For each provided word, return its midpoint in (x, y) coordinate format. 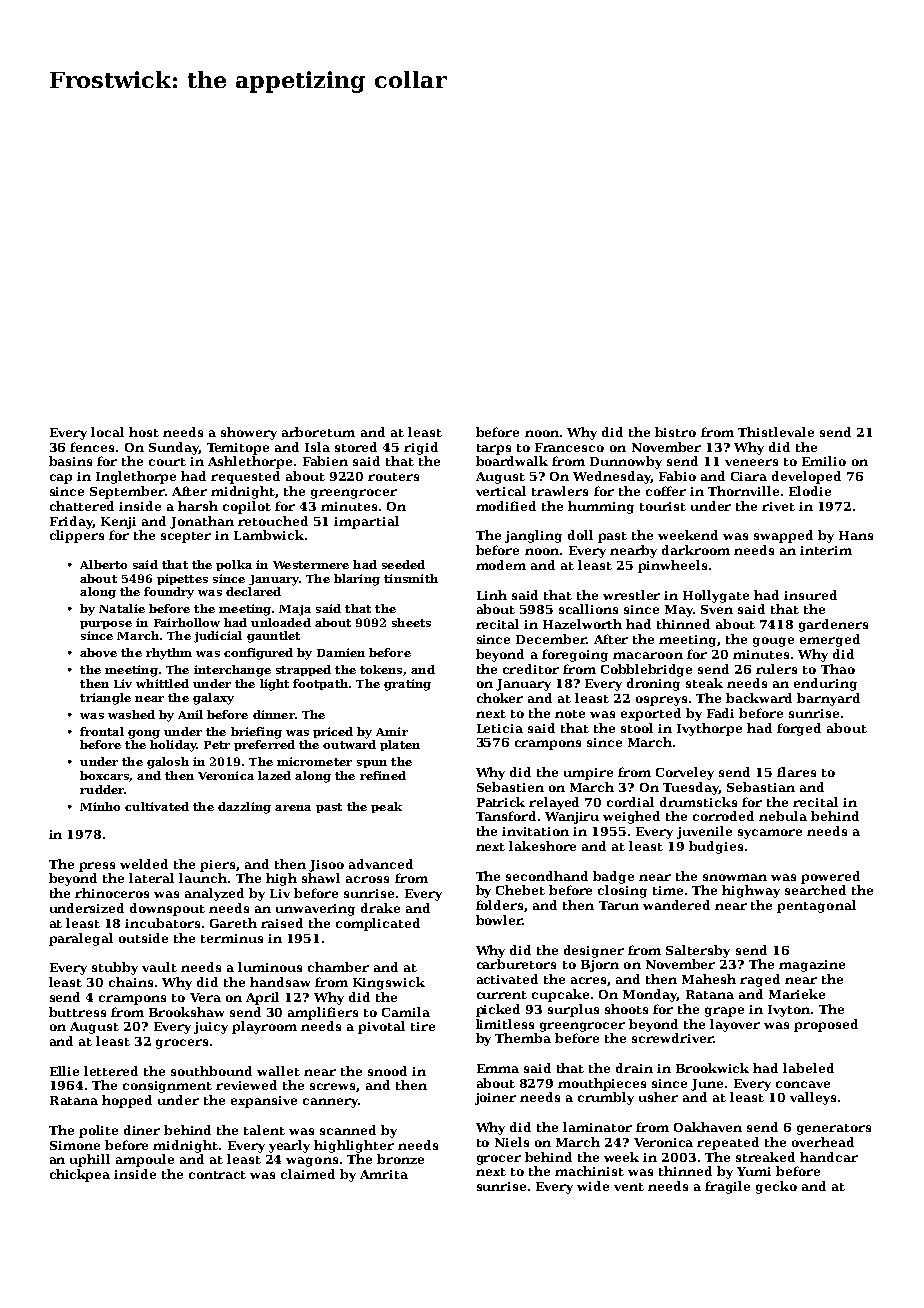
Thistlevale (776, 432)
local (107, 432)
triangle (105, 699)
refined (383, 775)
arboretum (318, 432)
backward (759, 698)
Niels (512, 1142)
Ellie (64, 1071)
